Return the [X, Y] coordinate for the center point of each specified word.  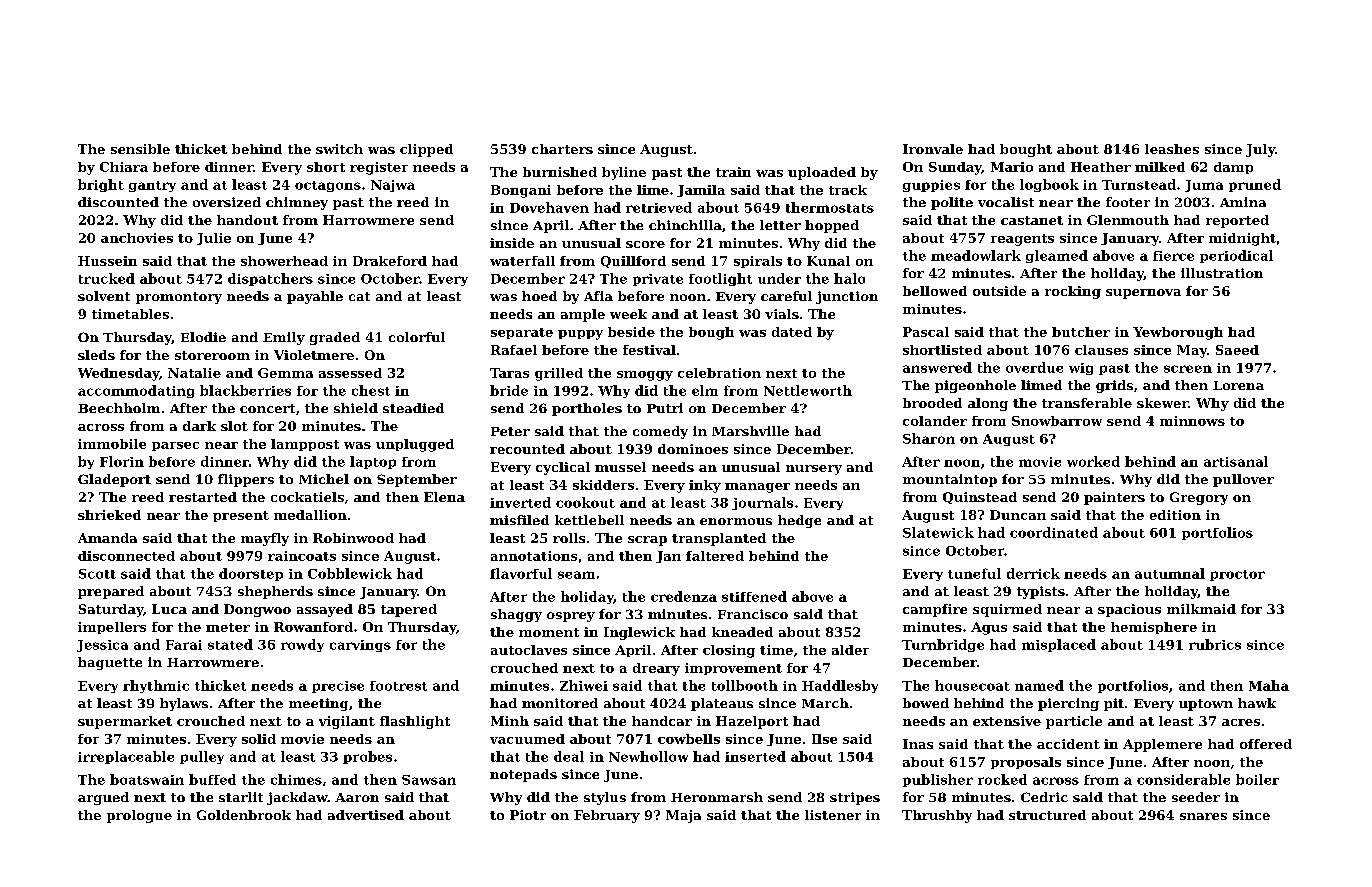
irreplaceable [126, 757]
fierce [1173, 256]
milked [1160, 167]
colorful [417, 337]
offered [1266, 744]
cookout [585, 502]
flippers [246, 480]
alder [850, 650]
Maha [1269, 685]
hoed [539, 296]
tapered [409, 610]
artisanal [1236, 461]
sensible [140, 149]
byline [624, 173]
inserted [755, 756]
